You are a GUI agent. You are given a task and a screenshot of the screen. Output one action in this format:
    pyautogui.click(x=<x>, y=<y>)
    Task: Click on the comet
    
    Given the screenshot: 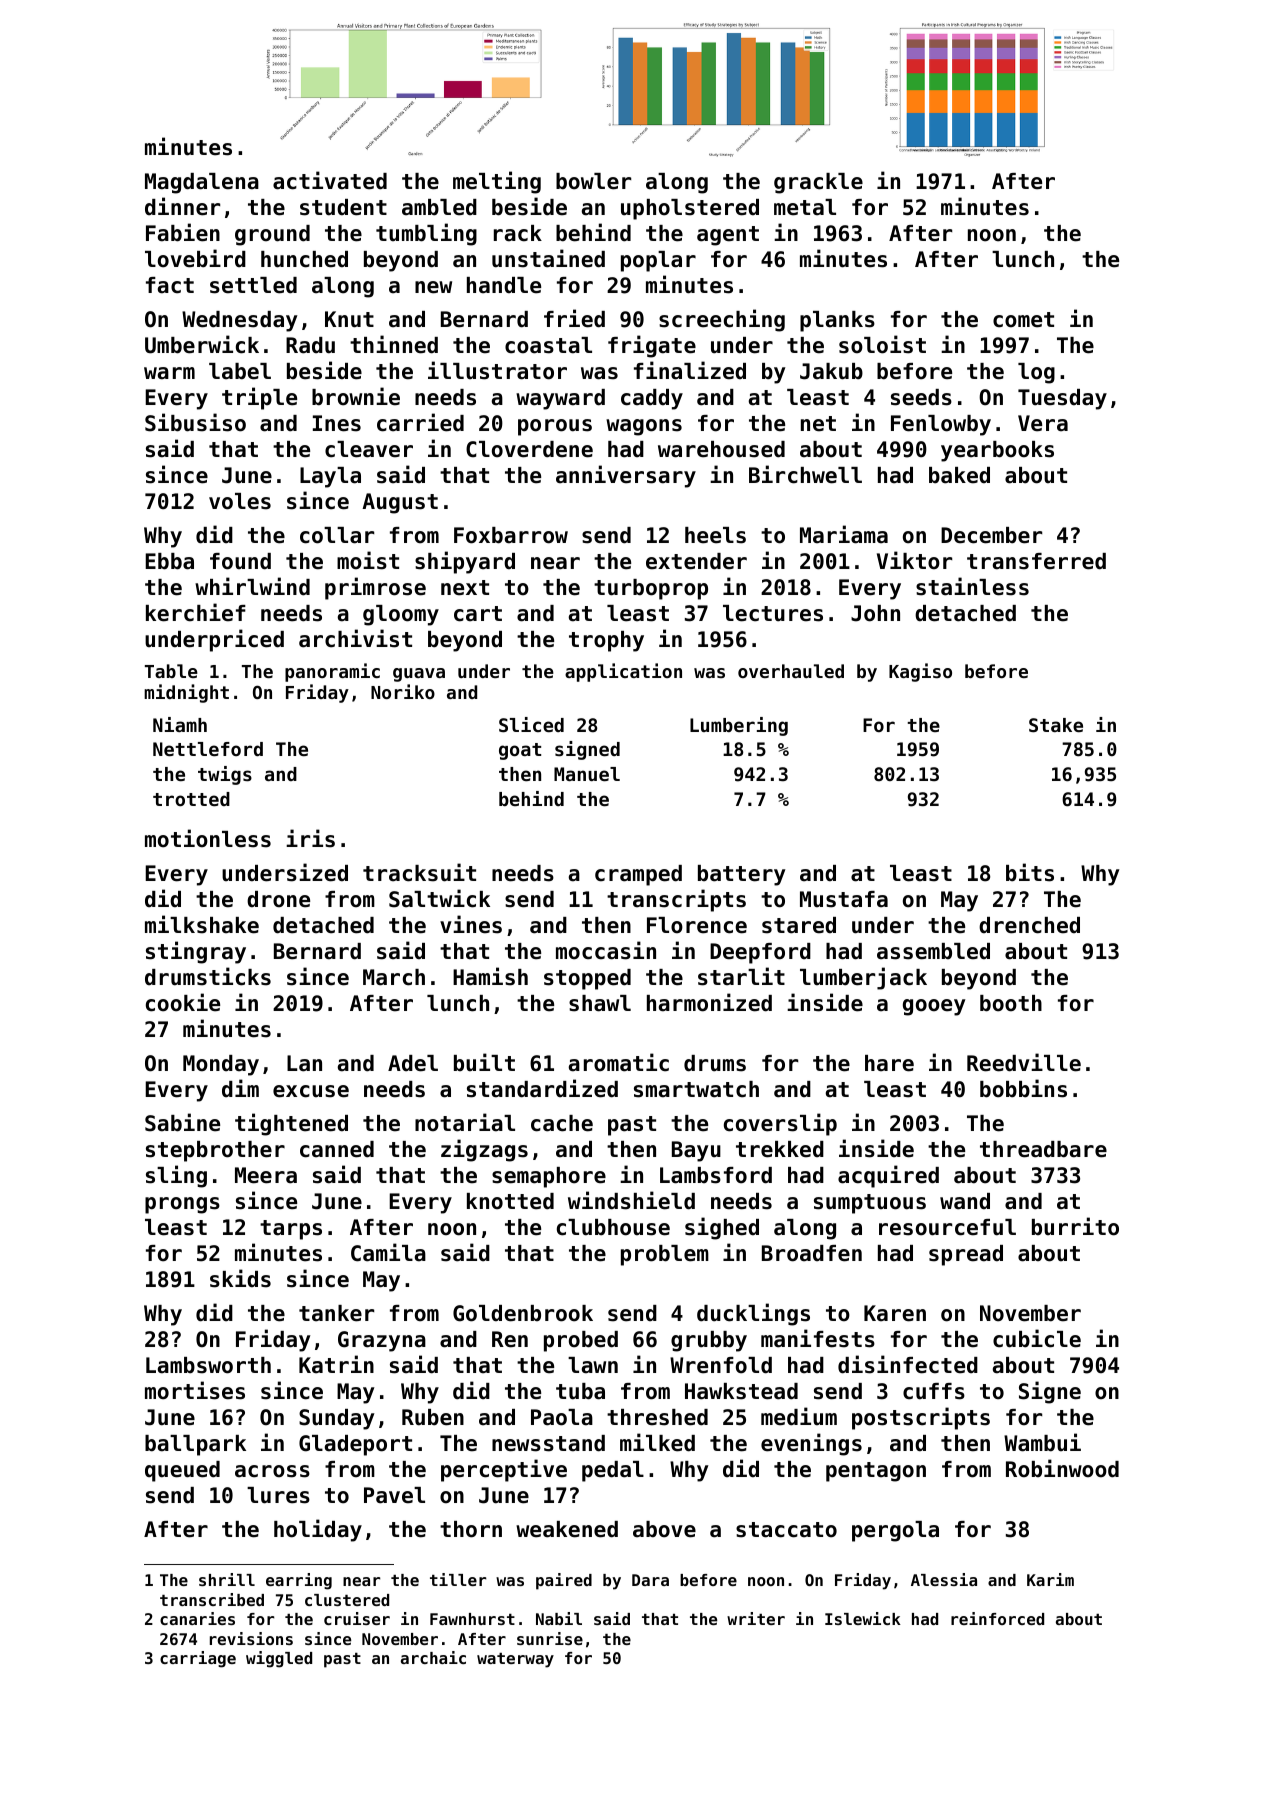 What is the action you would take?
    pyautogui.click(x=1023, y=320)
